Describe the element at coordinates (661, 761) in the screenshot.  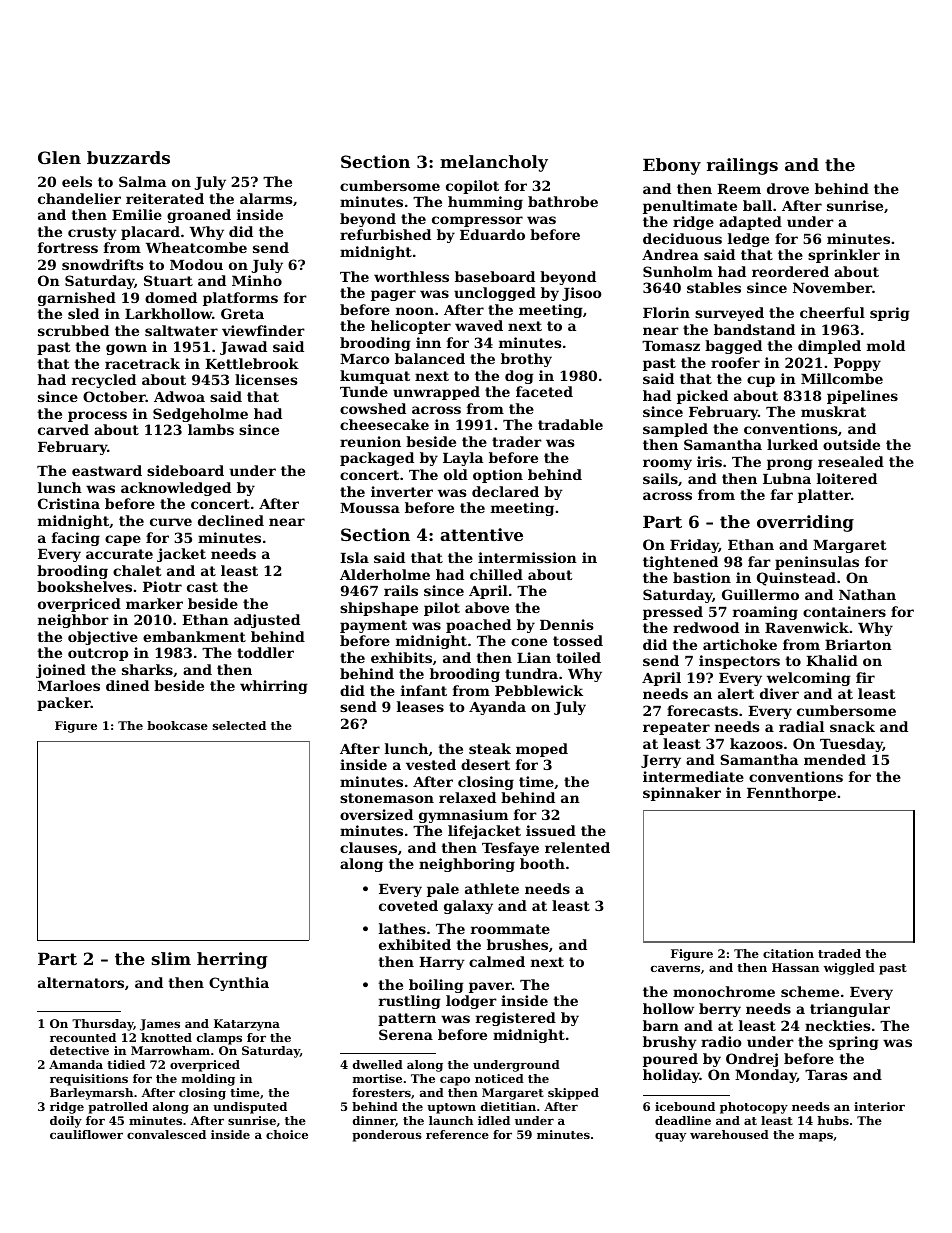
I see `Jerry` at that location.
